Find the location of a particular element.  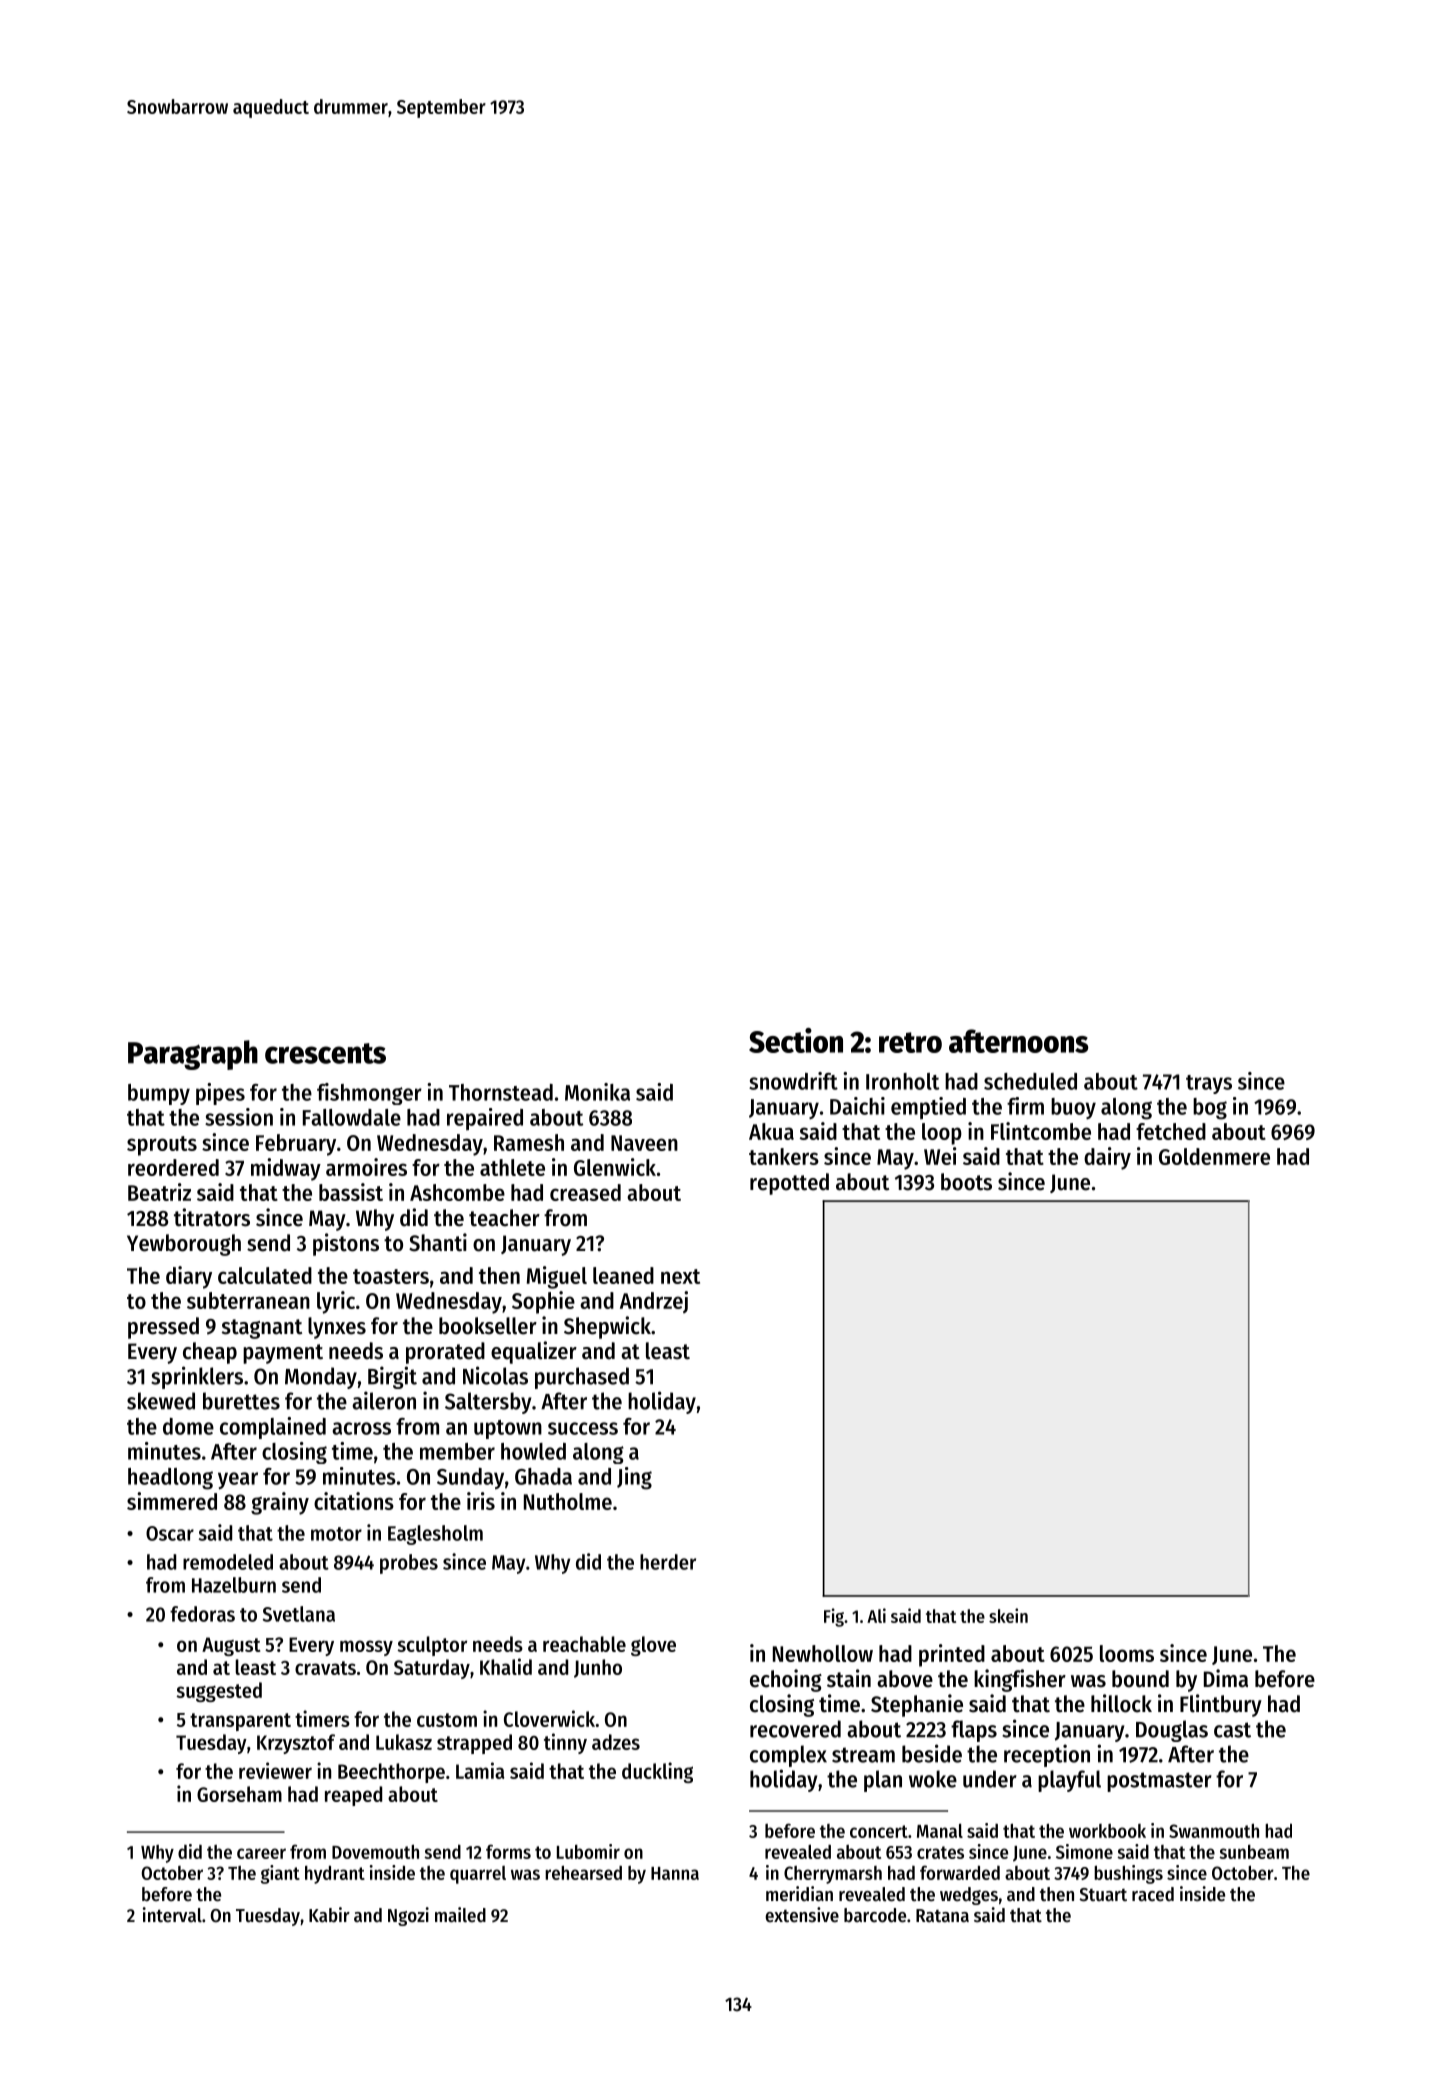

Ngozi is located at coordinates (408, 1916).
